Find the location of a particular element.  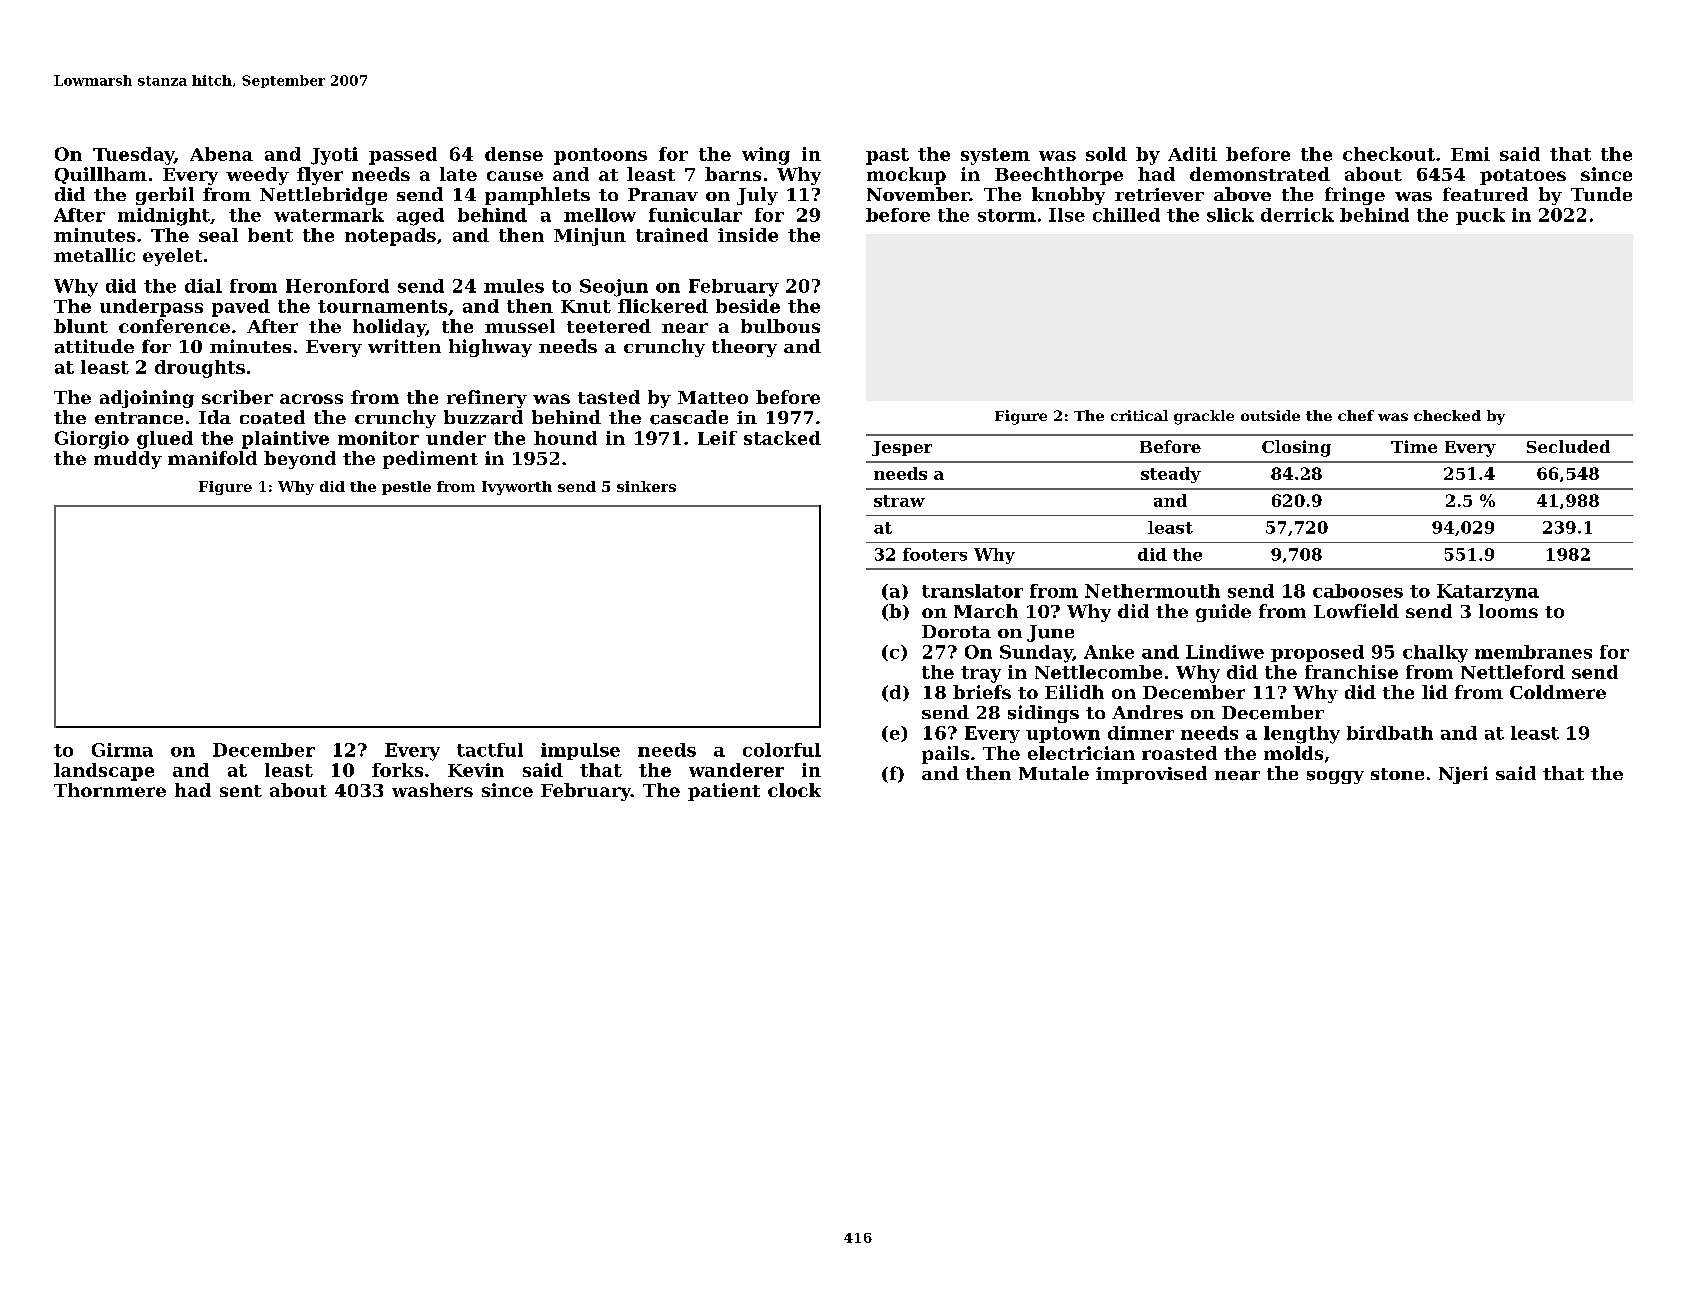

sinkers is located at coordinates (646, 486).
